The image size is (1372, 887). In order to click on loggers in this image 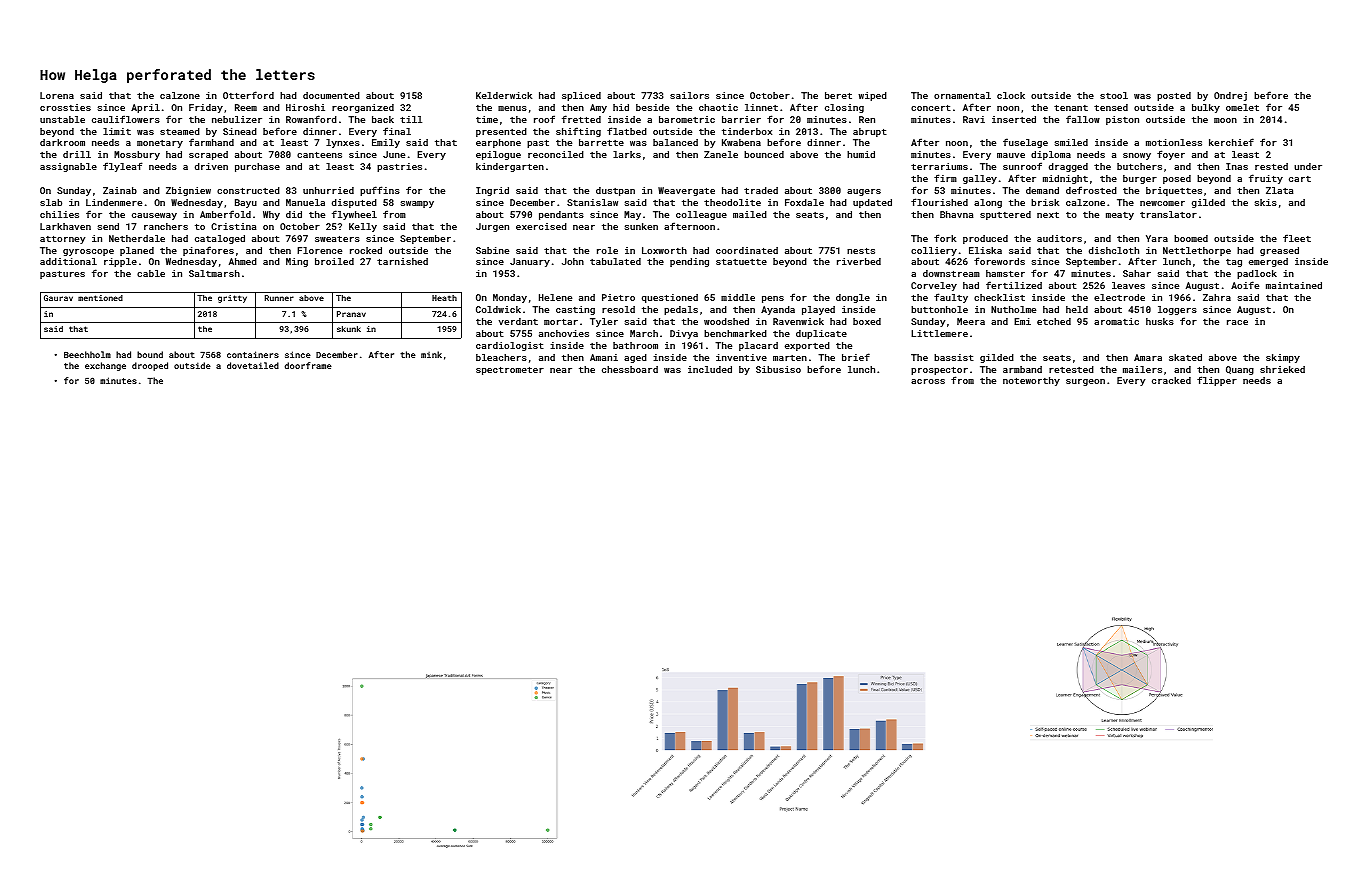, I will do `click(1177, 310)`.
